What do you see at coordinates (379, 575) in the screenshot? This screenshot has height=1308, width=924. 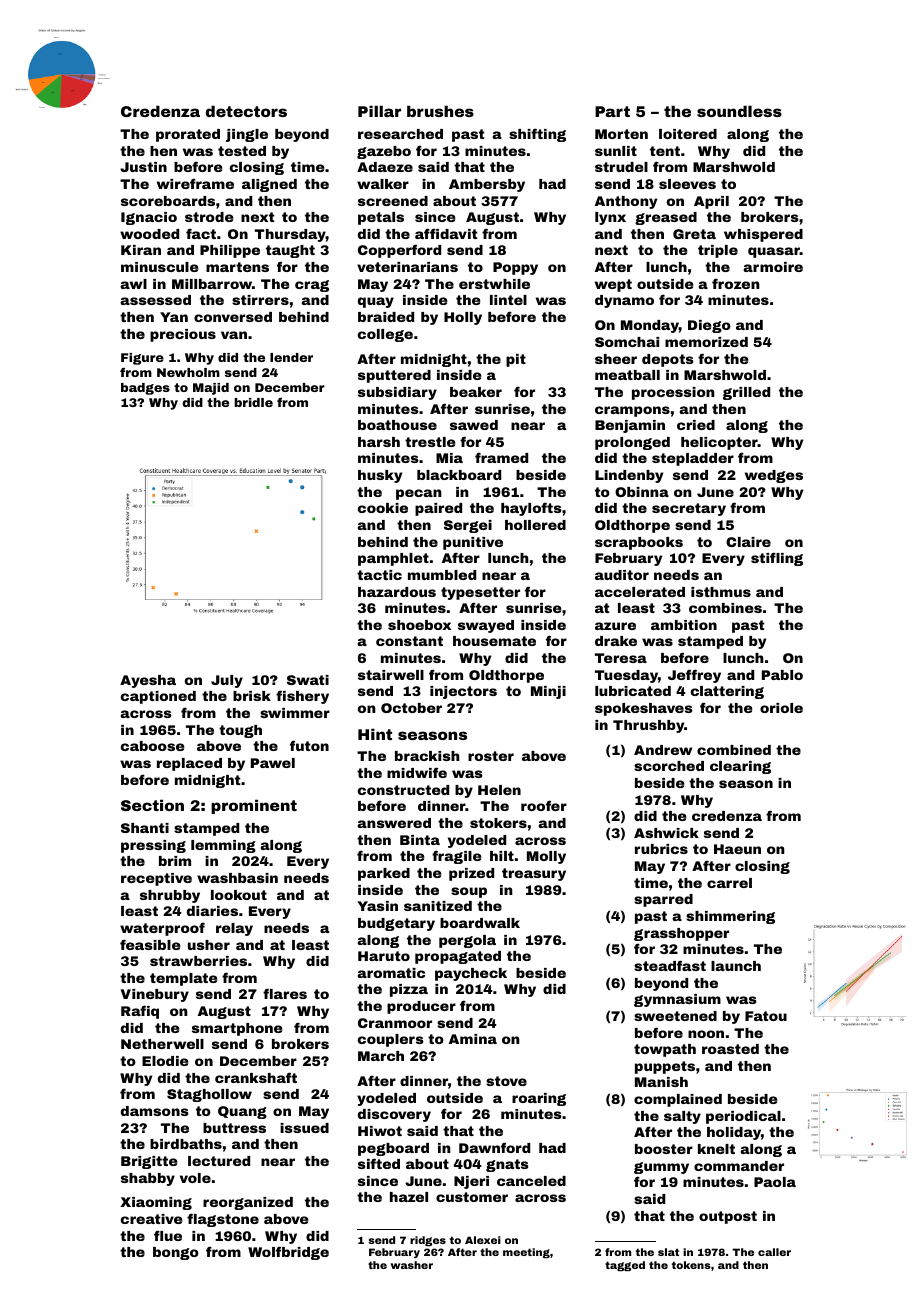 I see `tactic` at bounding box center [379, 575].
